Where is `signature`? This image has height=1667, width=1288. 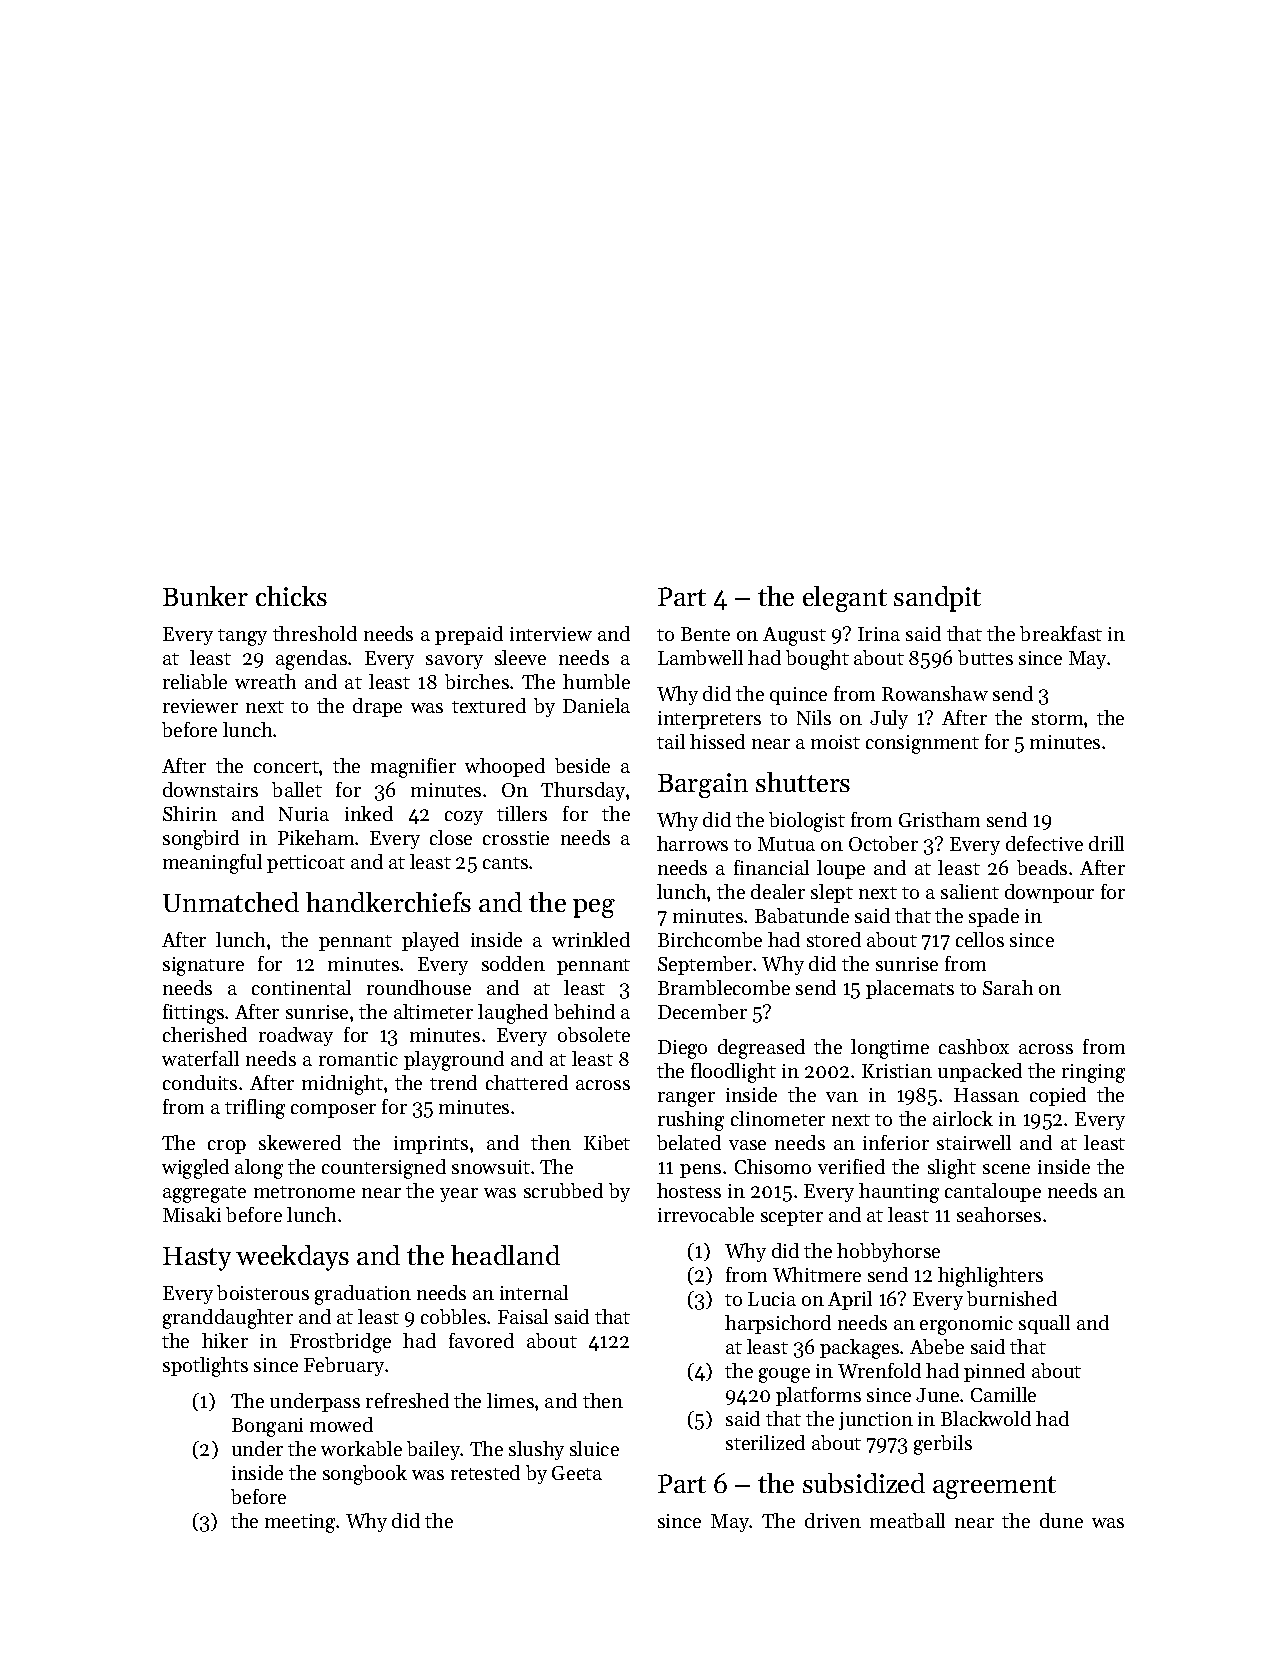 signature is located at coordinates (203, 966).
